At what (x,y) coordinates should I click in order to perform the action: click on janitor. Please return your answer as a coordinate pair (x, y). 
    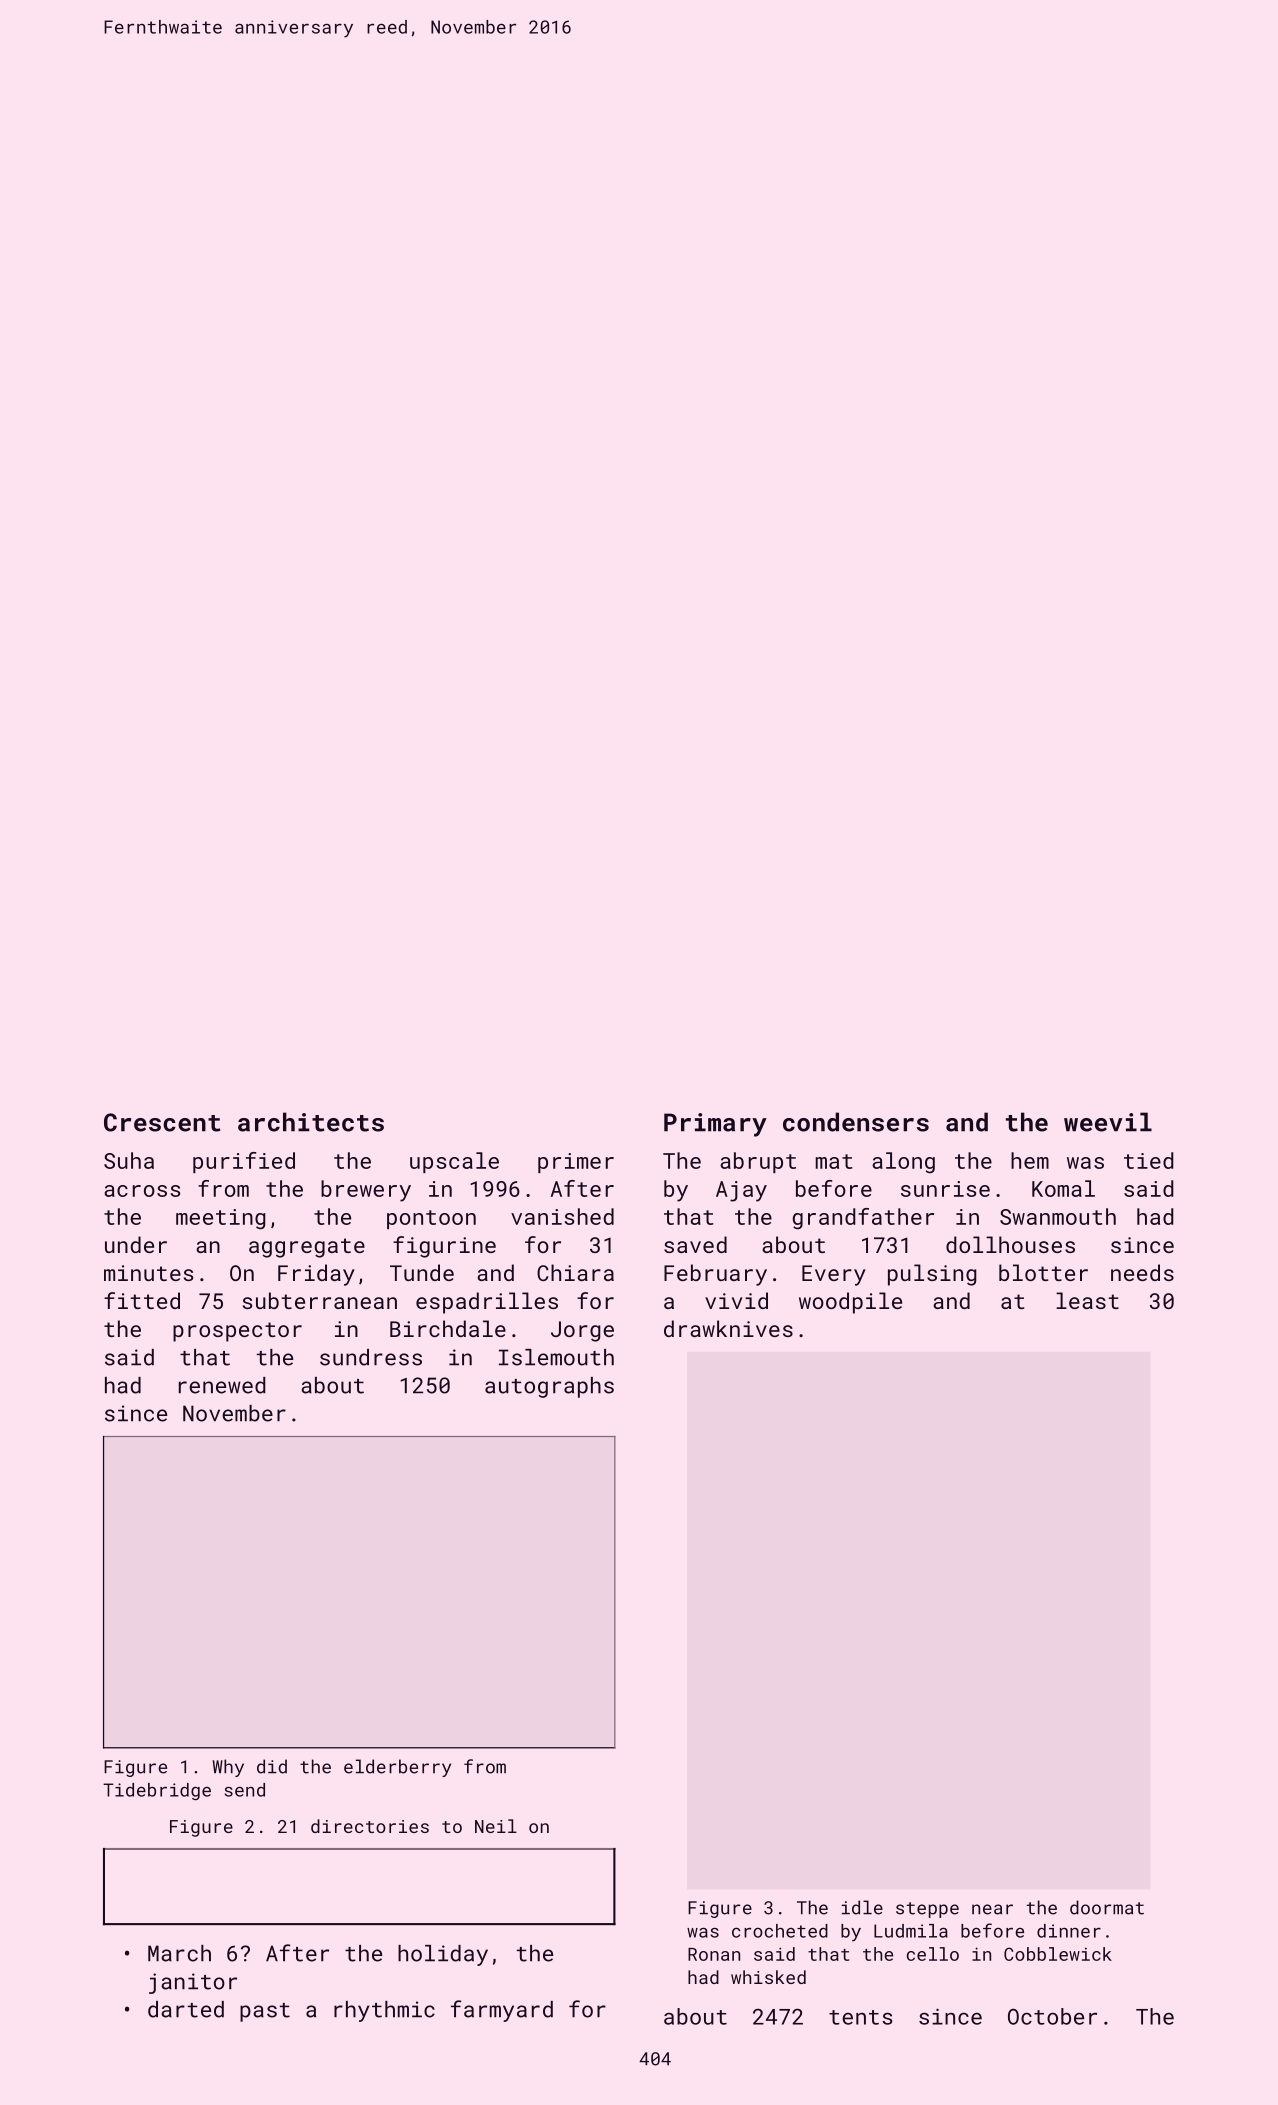
    Looking at the image, I should click on (193, 1983).
